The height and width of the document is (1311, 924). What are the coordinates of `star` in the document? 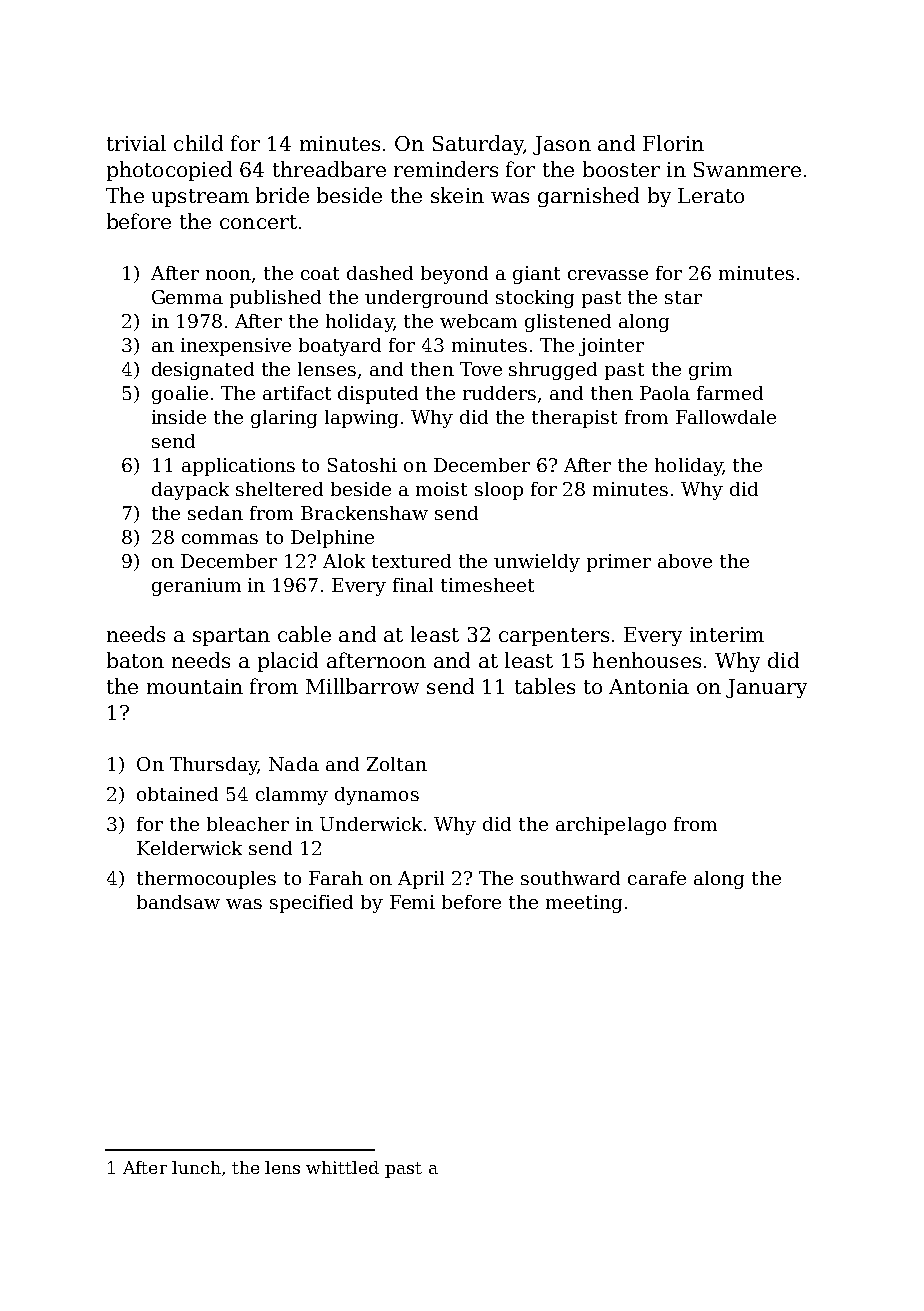 It's located at (683, 297).
